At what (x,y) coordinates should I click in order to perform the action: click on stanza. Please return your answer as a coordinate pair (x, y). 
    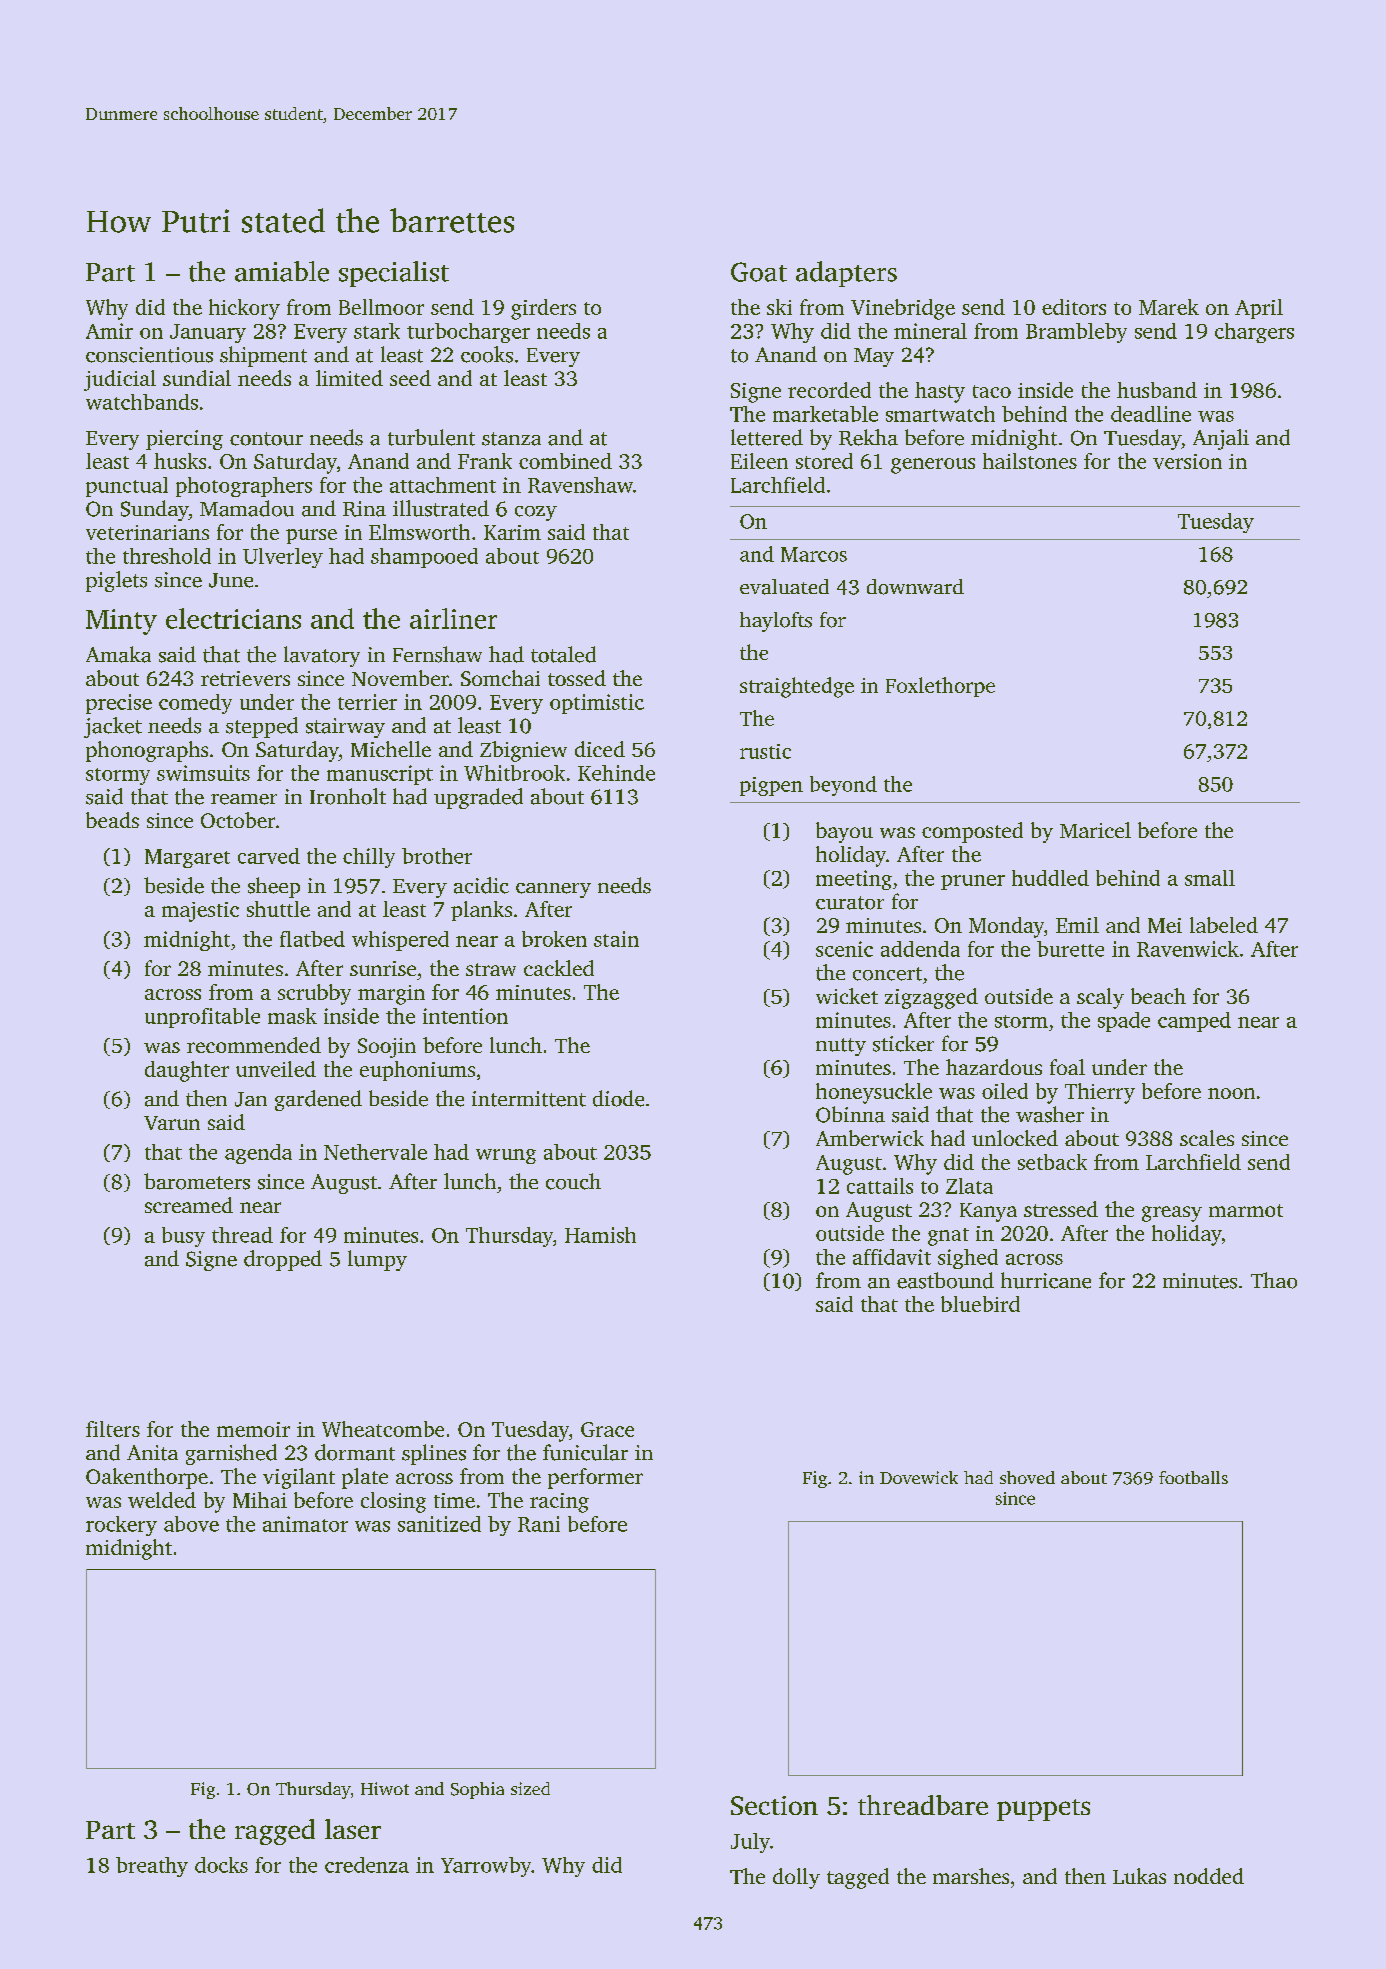
    Looking at the image, I should click on (511, 439).
